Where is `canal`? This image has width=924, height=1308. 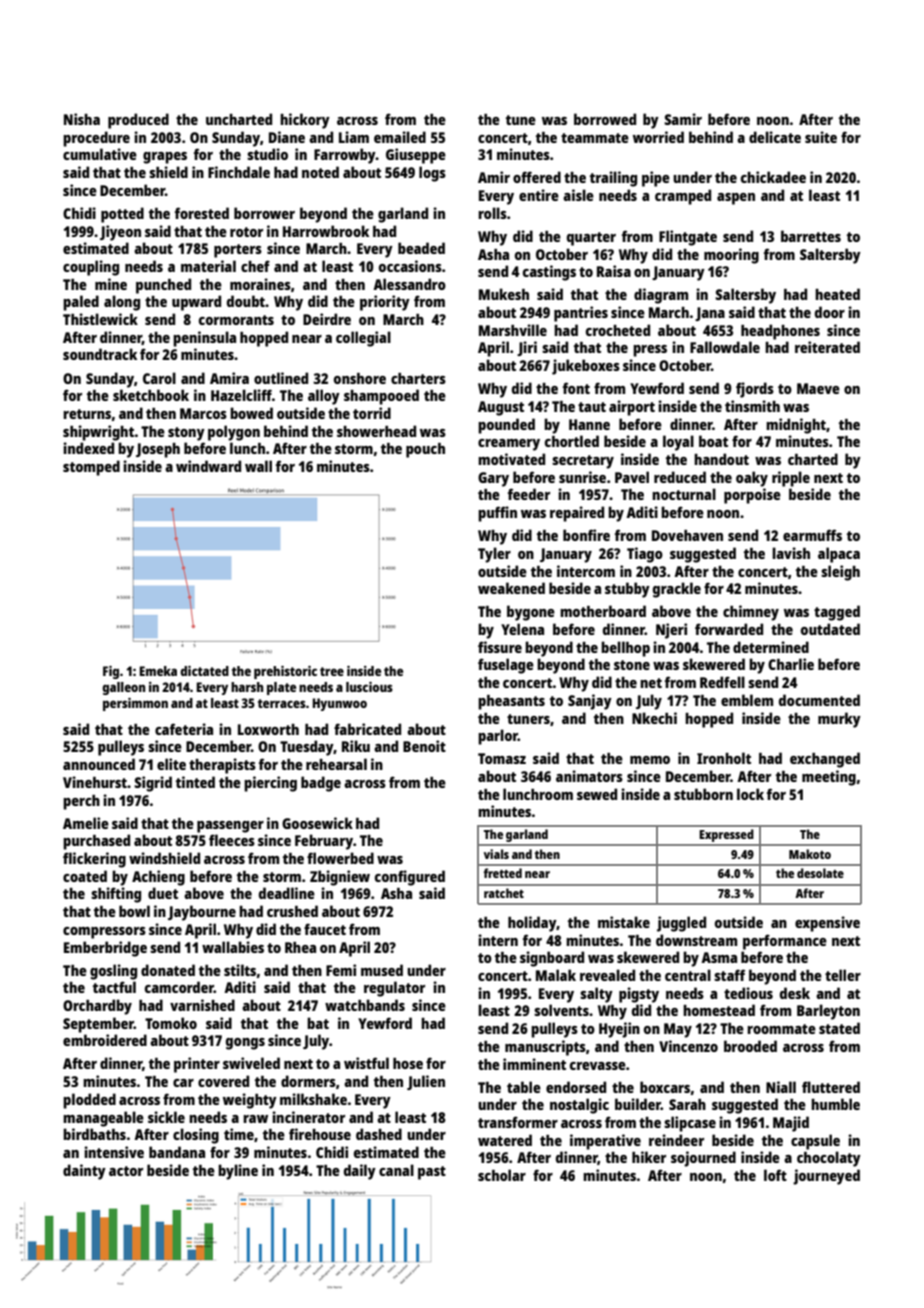
canal is located at coordinates (396, 1170).
